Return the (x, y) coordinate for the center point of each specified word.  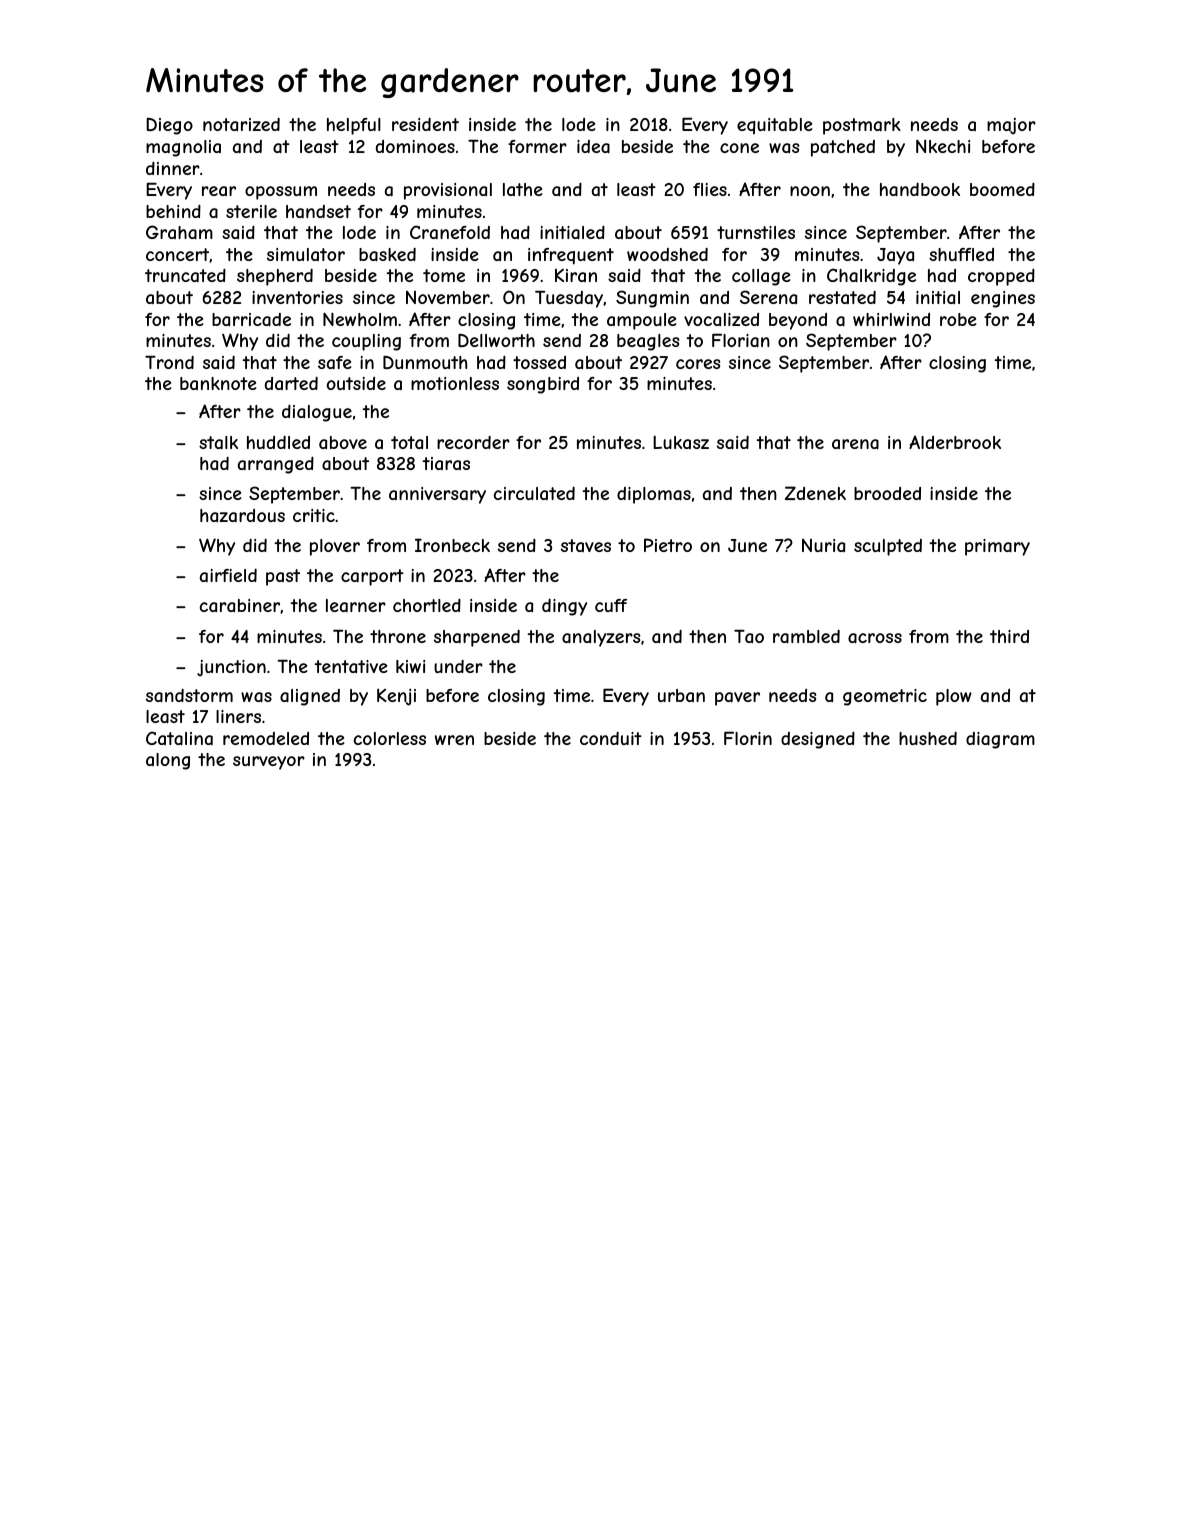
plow (954, 697)
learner (356, 605)
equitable (774, 126)
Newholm (360, 319)
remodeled (266, 738)
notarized (241, 124)
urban (681, 695)
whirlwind (891, 319)
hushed (928, 738)
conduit (611, 738)
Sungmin (652, 299)
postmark (862, 126)
